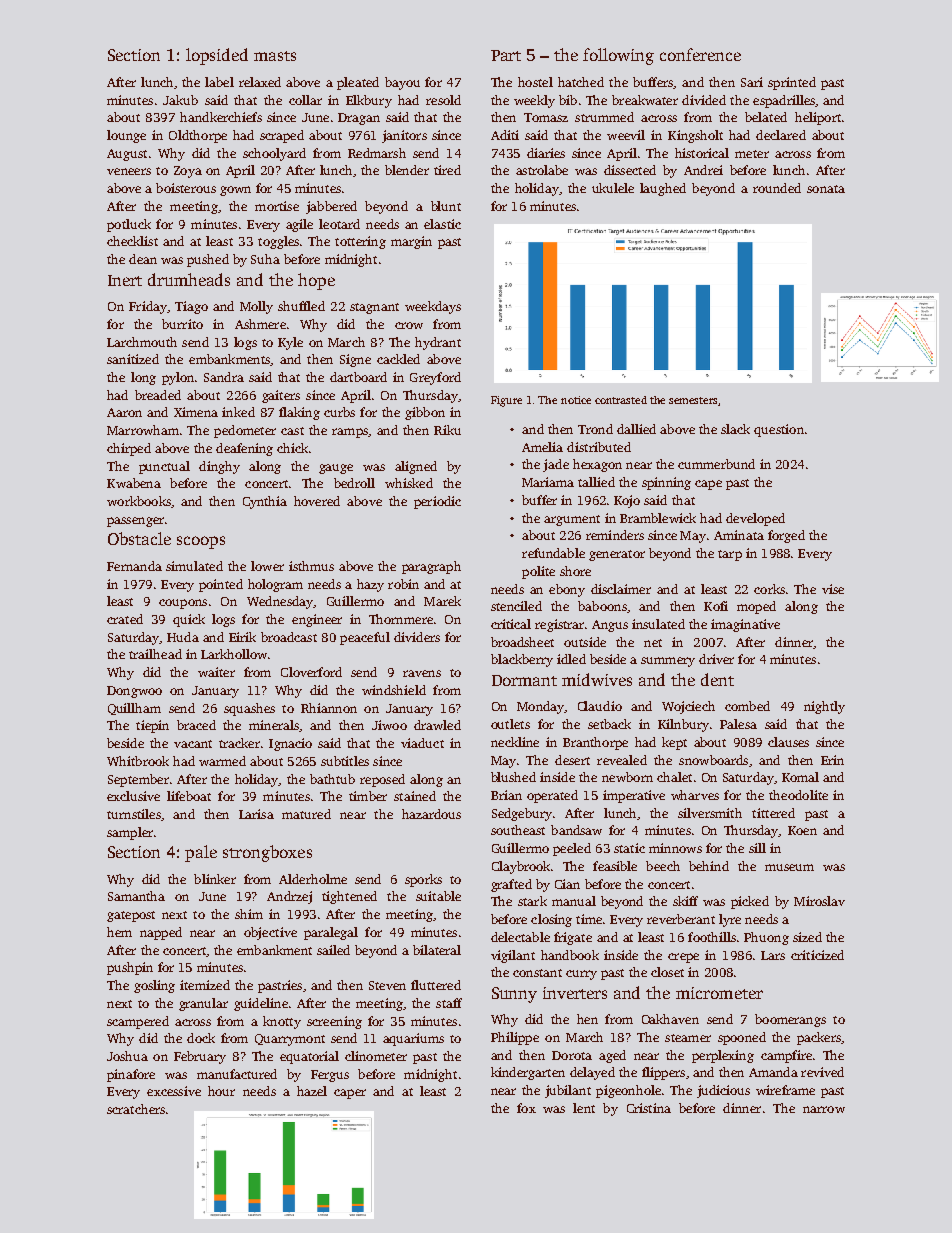  I want to click on narrow, so click(824, 1109).
